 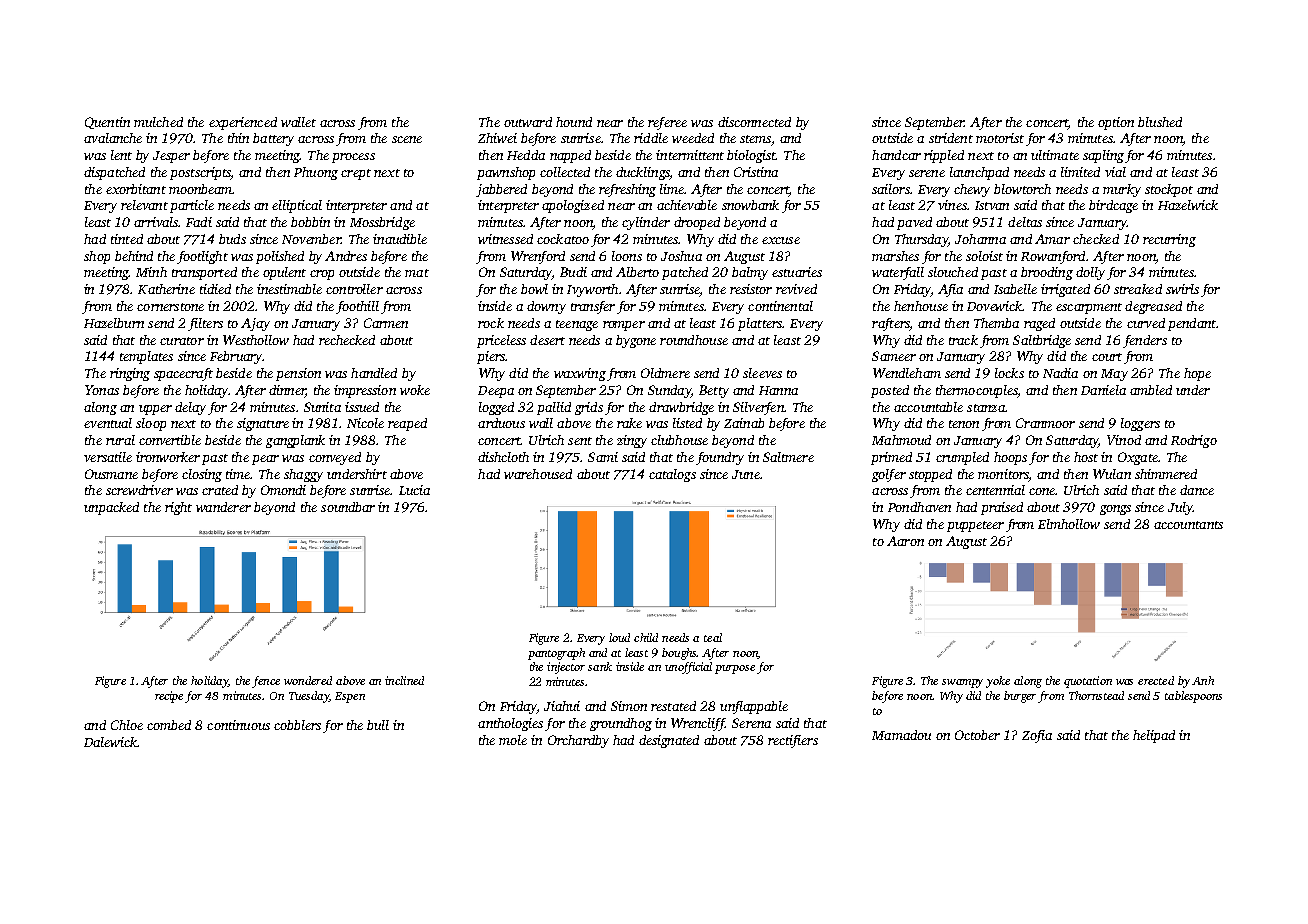 I want to click on drooped, so click(x=697, y=223).
